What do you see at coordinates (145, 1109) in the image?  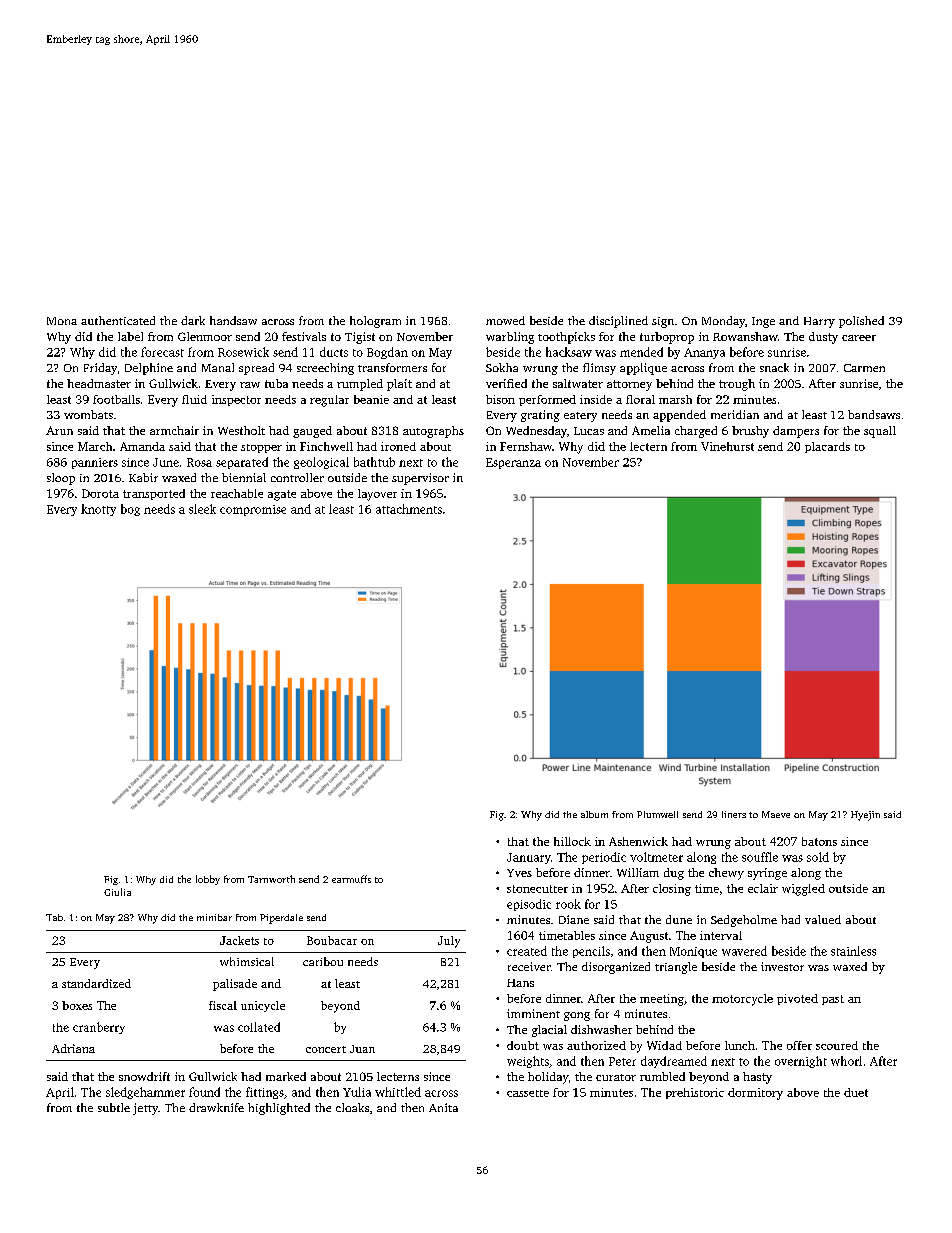 I see `jetty` at bounding box center [145, 1109].
